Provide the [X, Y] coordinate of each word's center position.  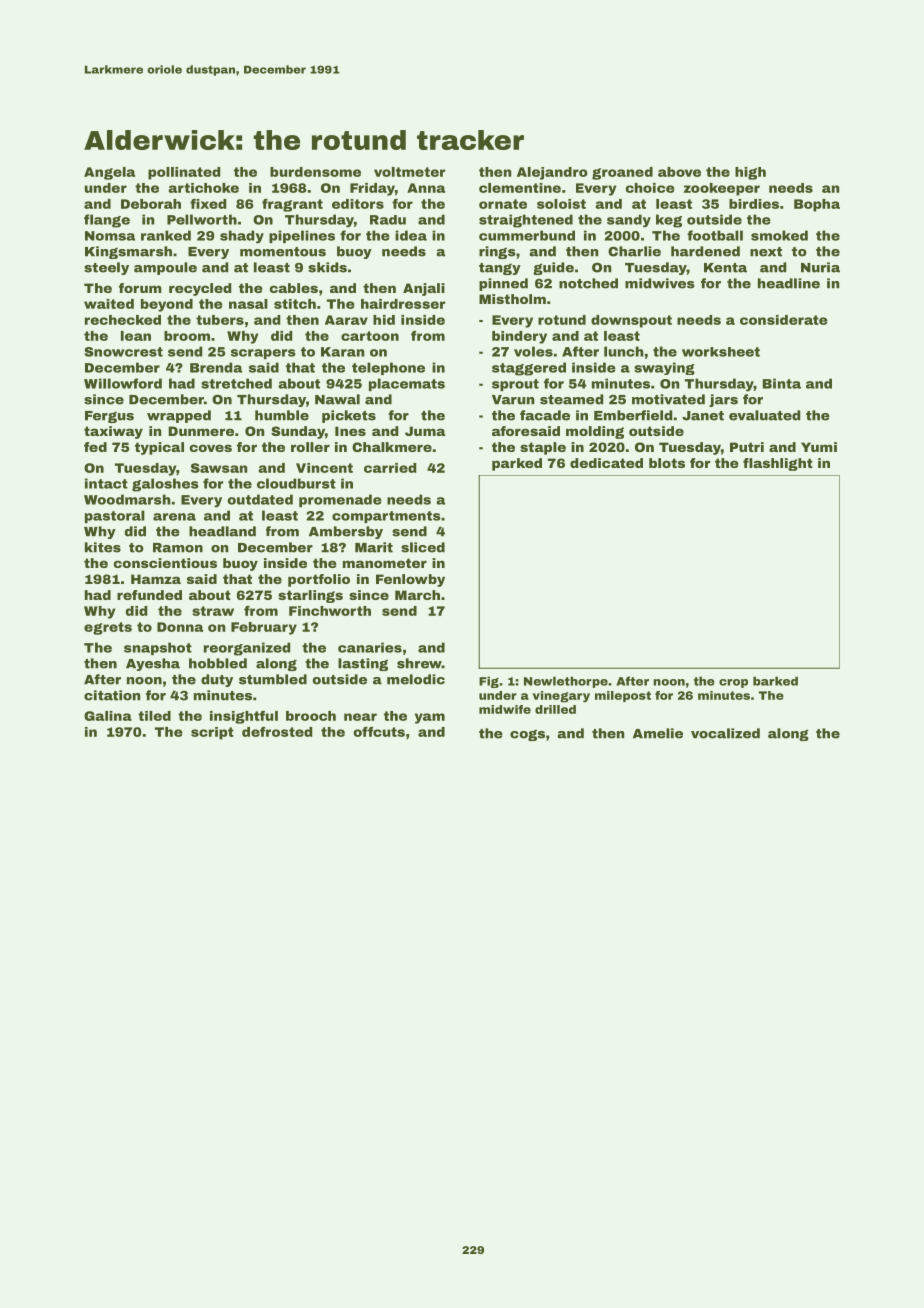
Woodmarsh [127, 499]
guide [553, 268]
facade [545, 415]
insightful [244, 717]
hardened [705, 251]
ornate [503, 204]
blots [667, 463]
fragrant [292, 205]
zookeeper [722, 189]
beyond [167, 305]
